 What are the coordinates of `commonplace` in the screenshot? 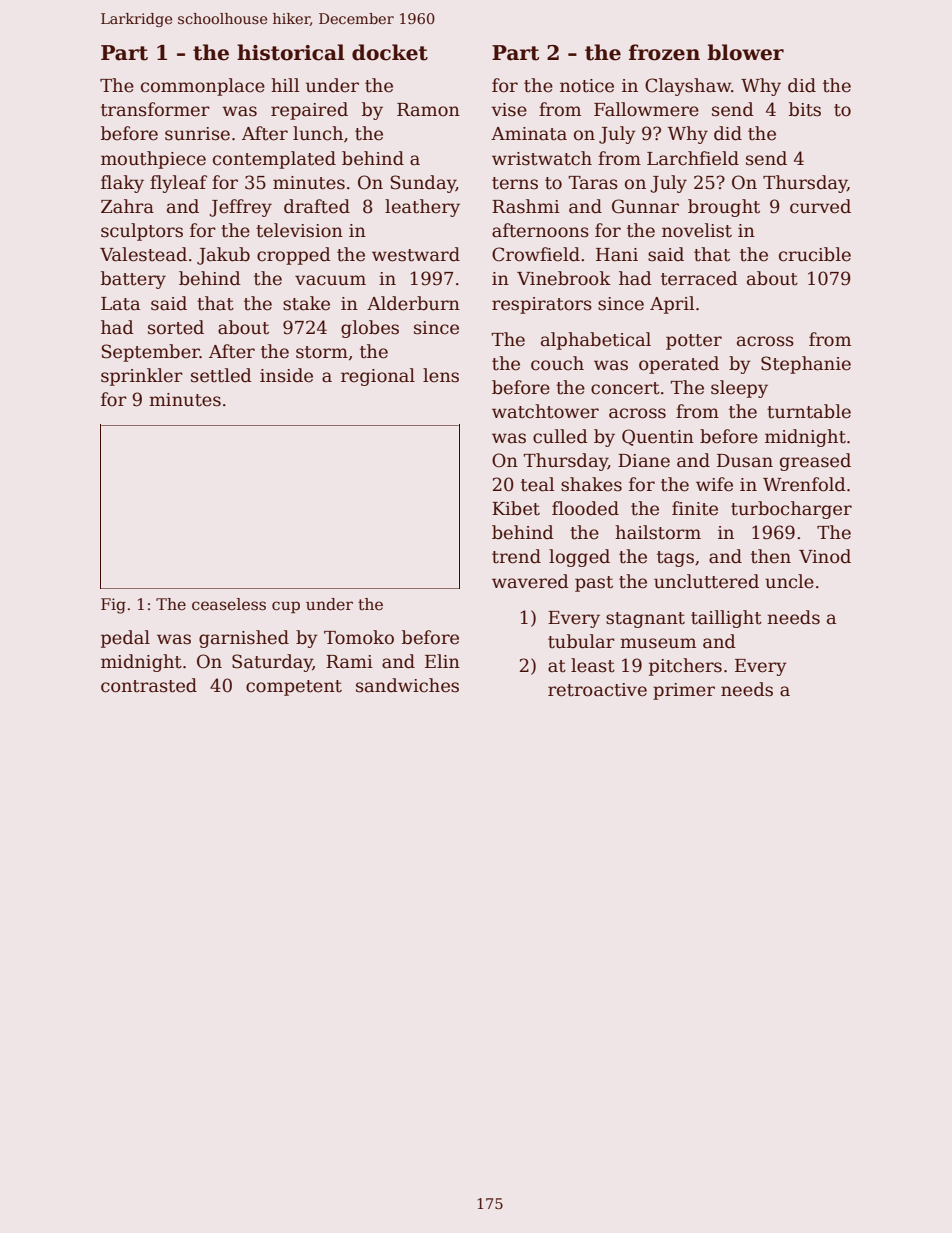 It's located at (203, 87).
